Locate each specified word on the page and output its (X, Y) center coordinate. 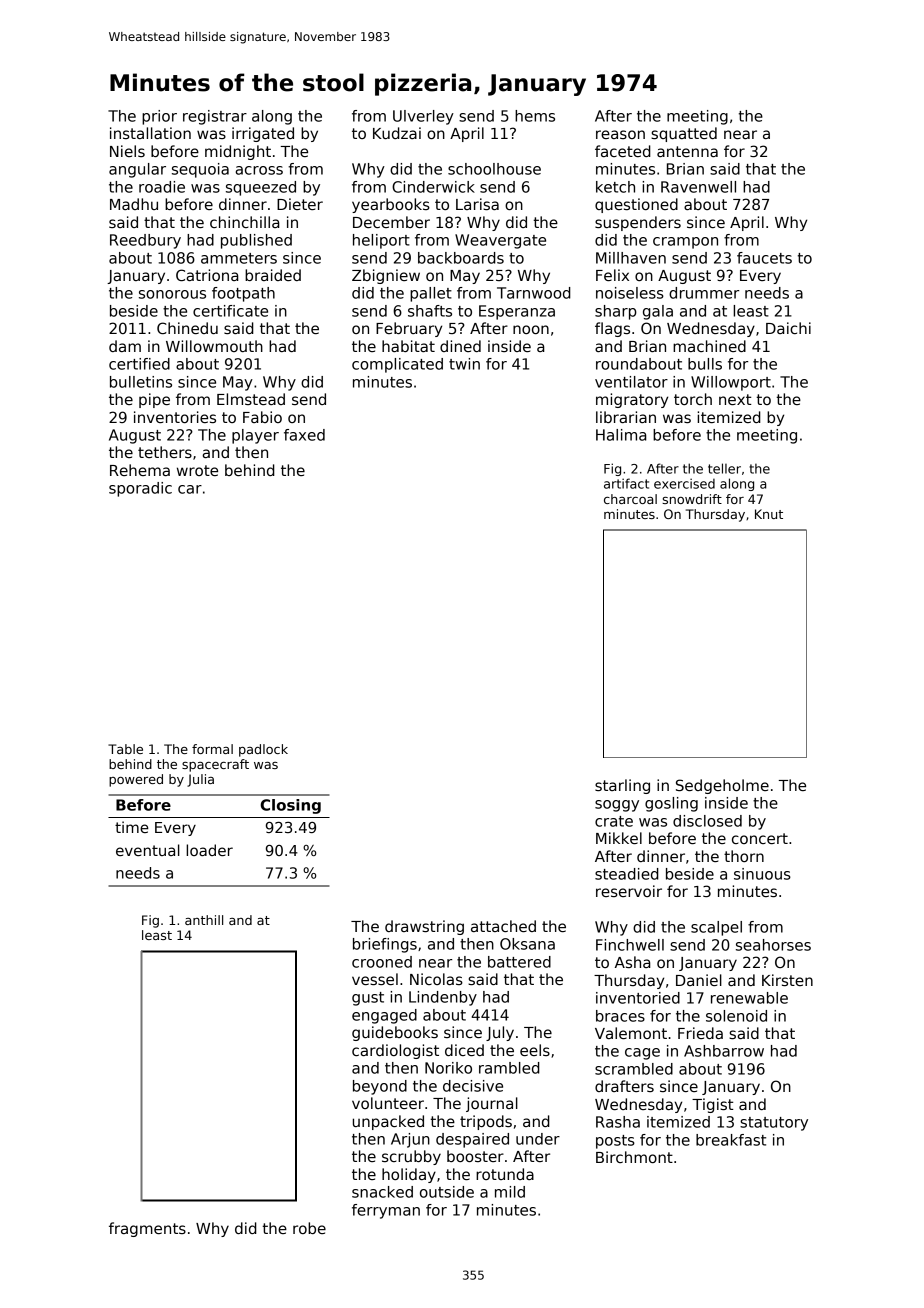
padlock (263, 750)
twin (464, 364)
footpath (243, 294)
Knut (769, 514)
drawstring (424, 927)
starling (622, 786)
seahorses (773, 945)
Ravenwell (698, 187)
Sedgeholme (722, 786)
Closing (290, 806)
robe (309, 1228)
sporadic (140, 489)
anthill (204, 920)
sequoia (200, 170)
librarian (626, 417)
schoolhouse (494, 169)
